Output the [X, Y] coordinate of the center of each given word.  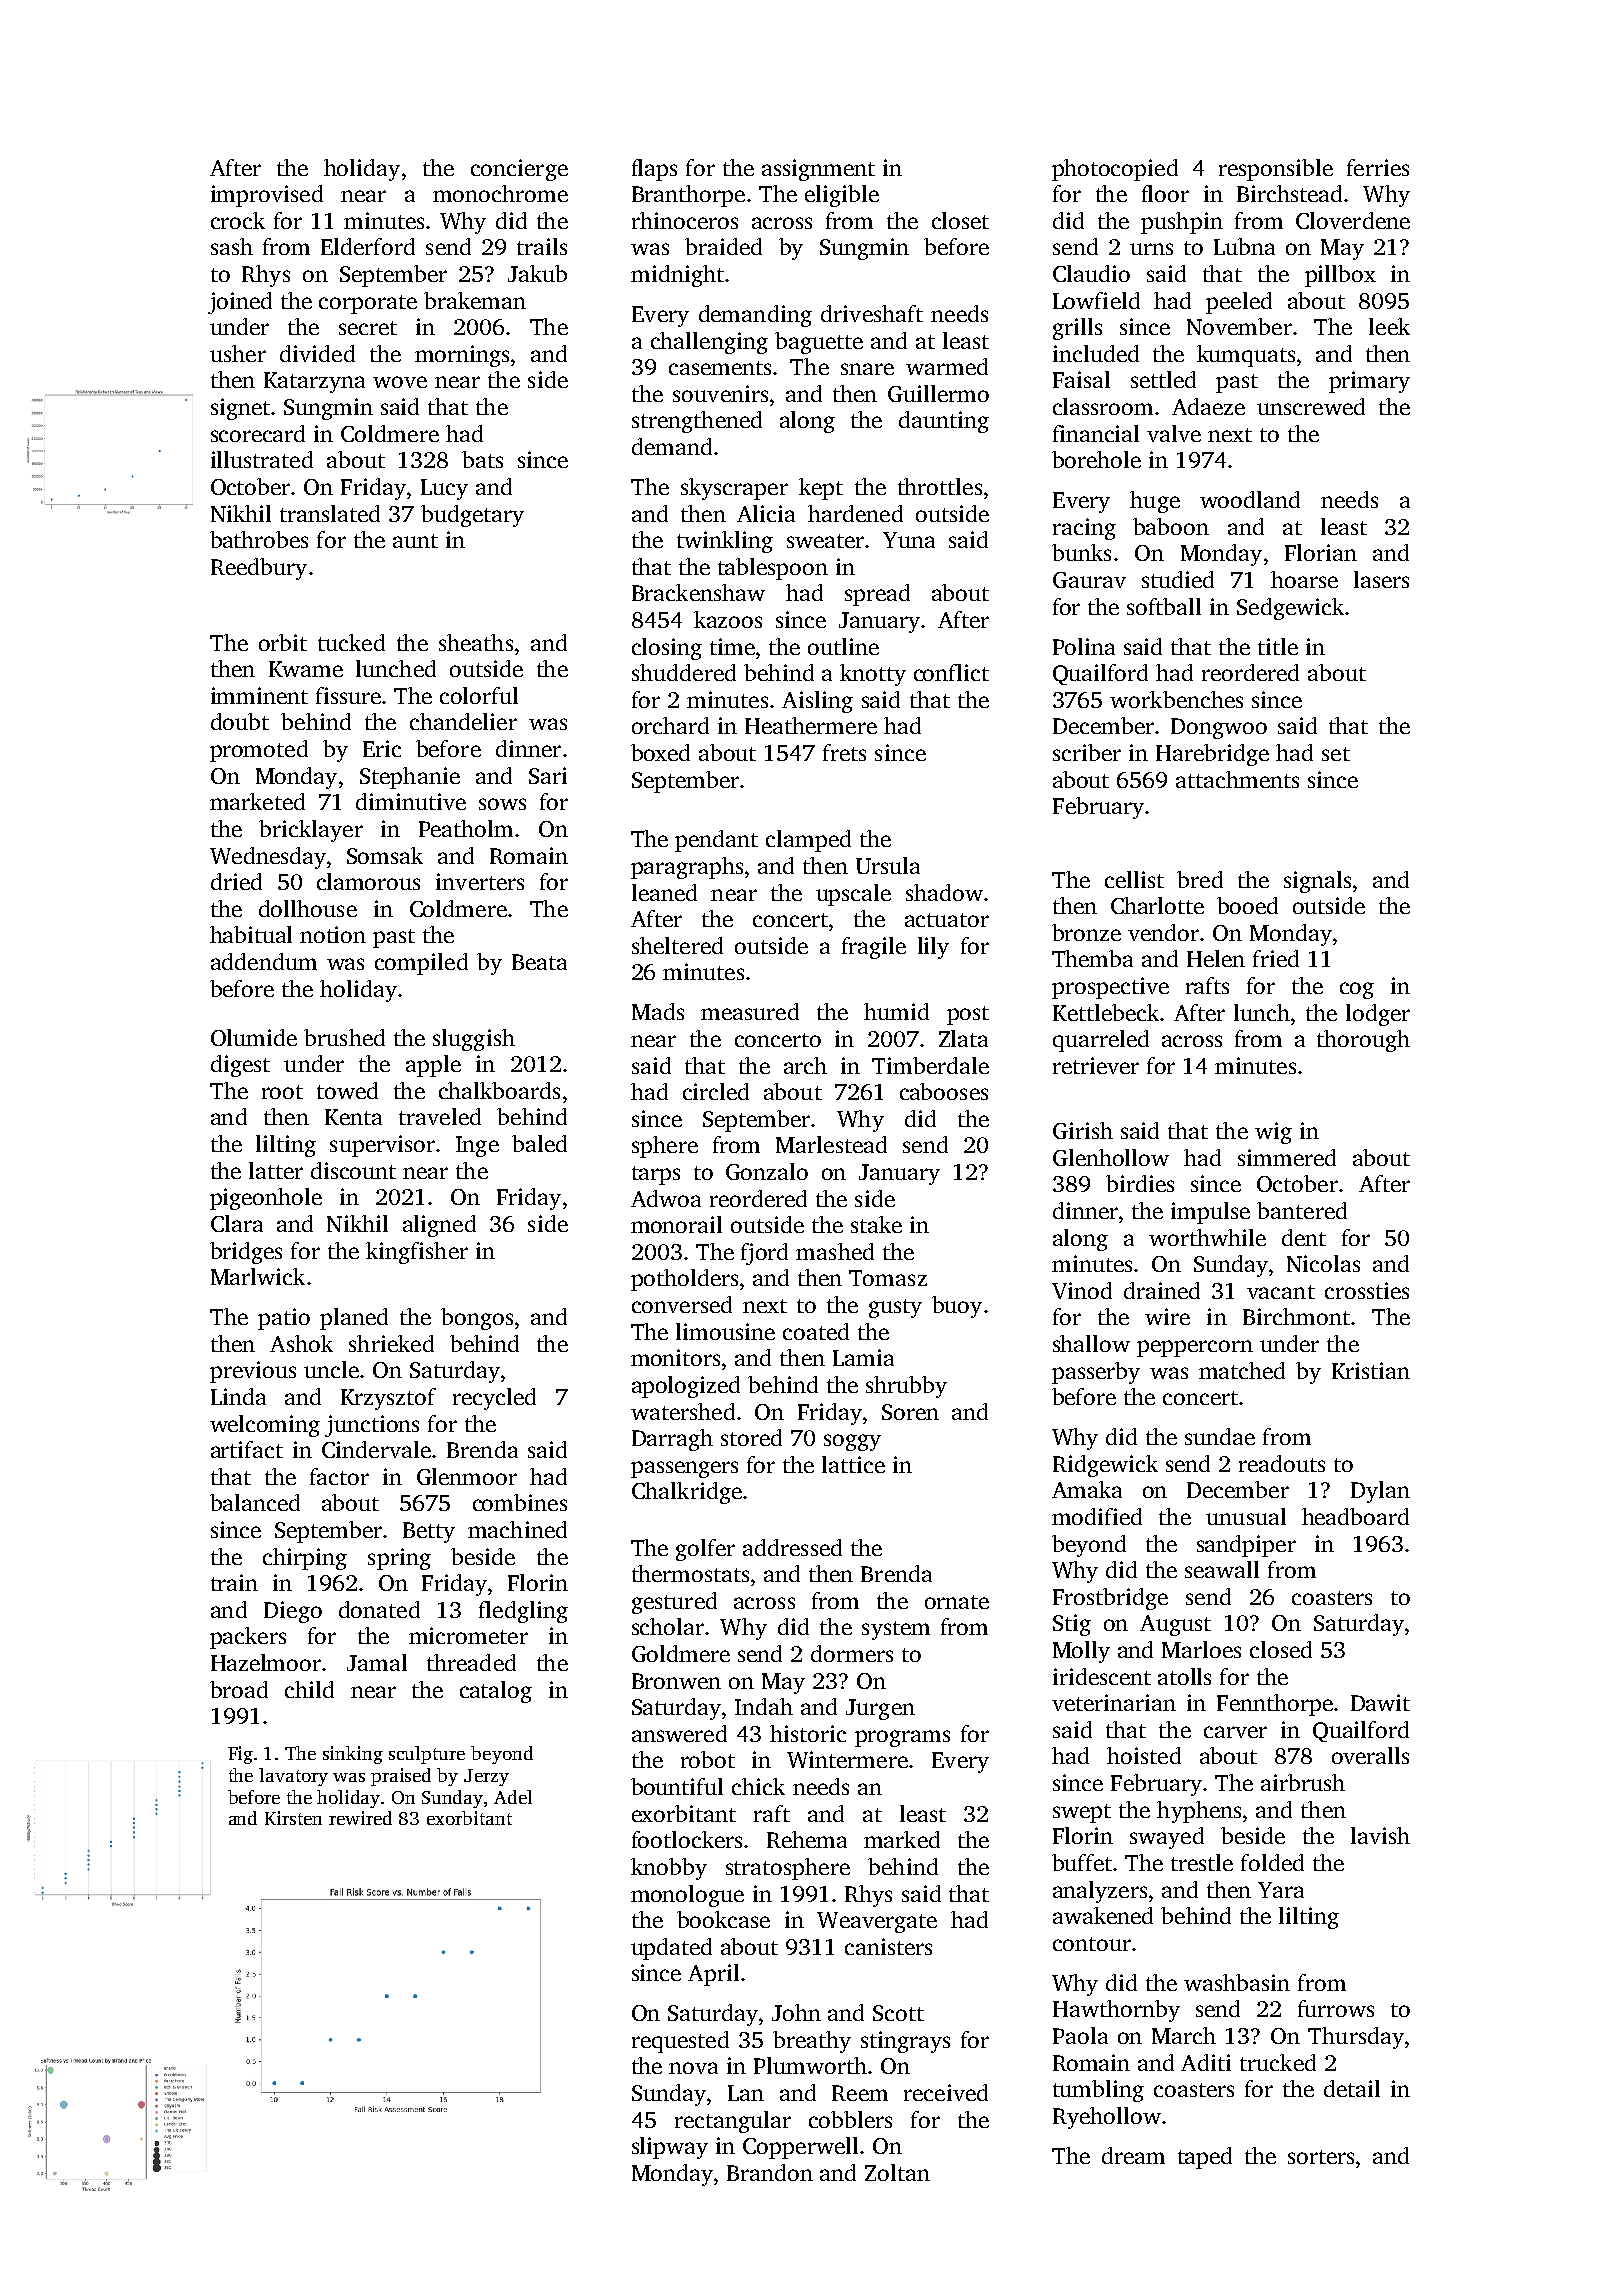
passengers [684, 1469]
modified [1097, 1516]
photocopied [1115, 170]
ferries [1378, 167]
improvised [267, 196]
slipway [670, 2148]
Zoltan [897, 2172]
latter [276, 1170]
